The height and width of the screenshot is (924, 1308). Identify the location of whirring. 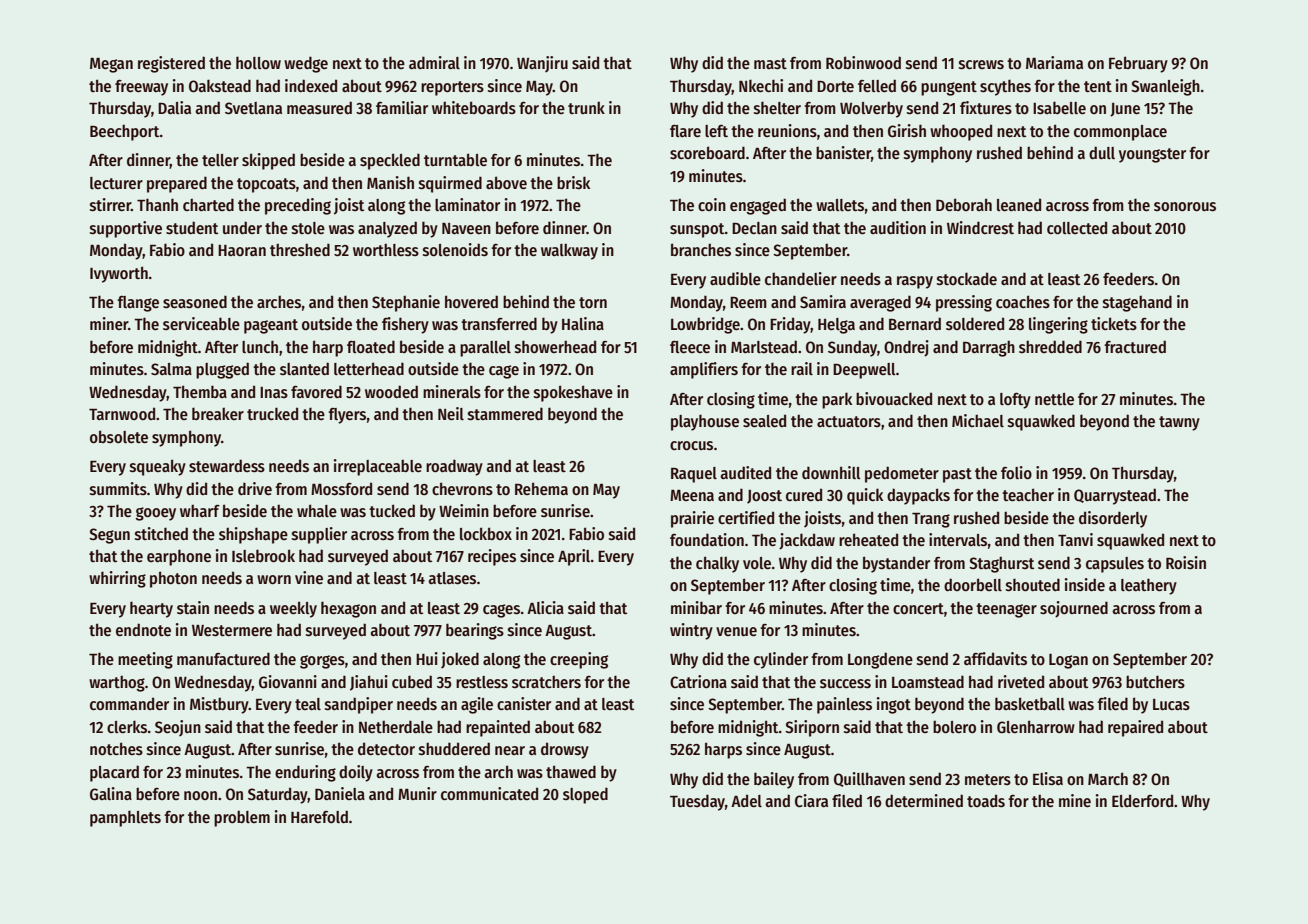
(117, 579).
